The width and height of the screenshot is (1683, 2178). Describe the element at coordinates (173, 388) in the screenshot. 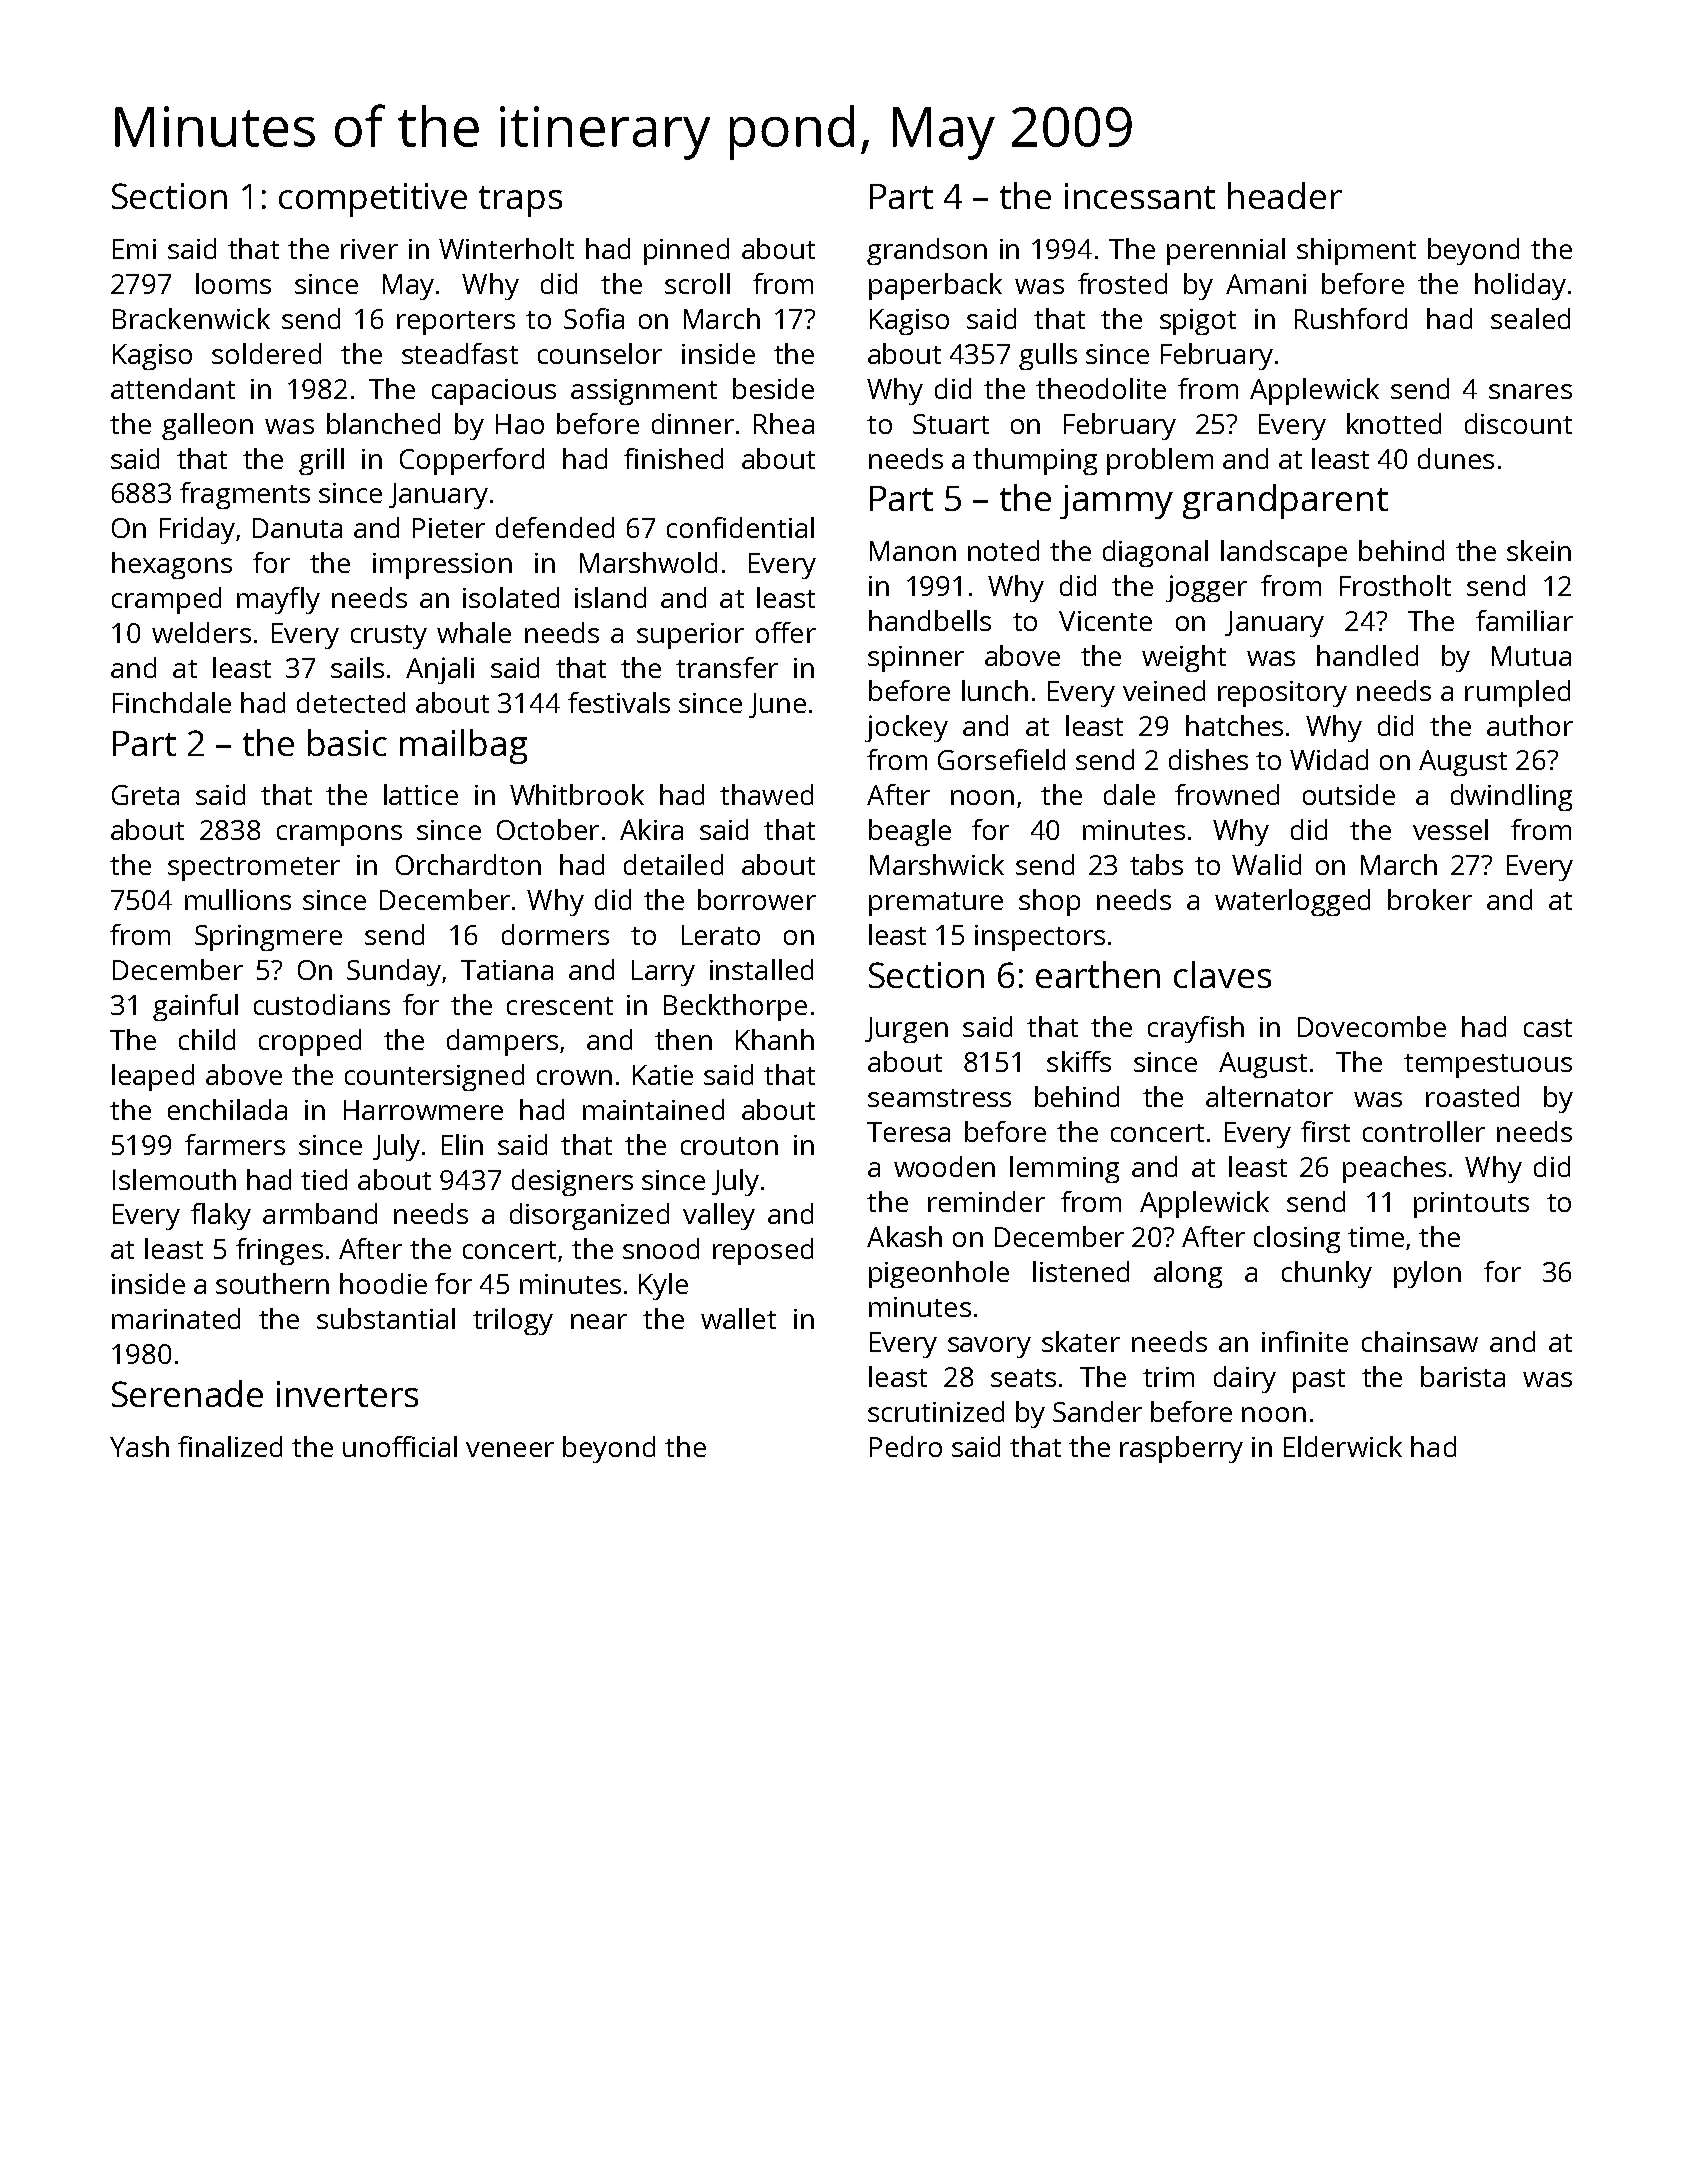

I see `attendant` at that location.
